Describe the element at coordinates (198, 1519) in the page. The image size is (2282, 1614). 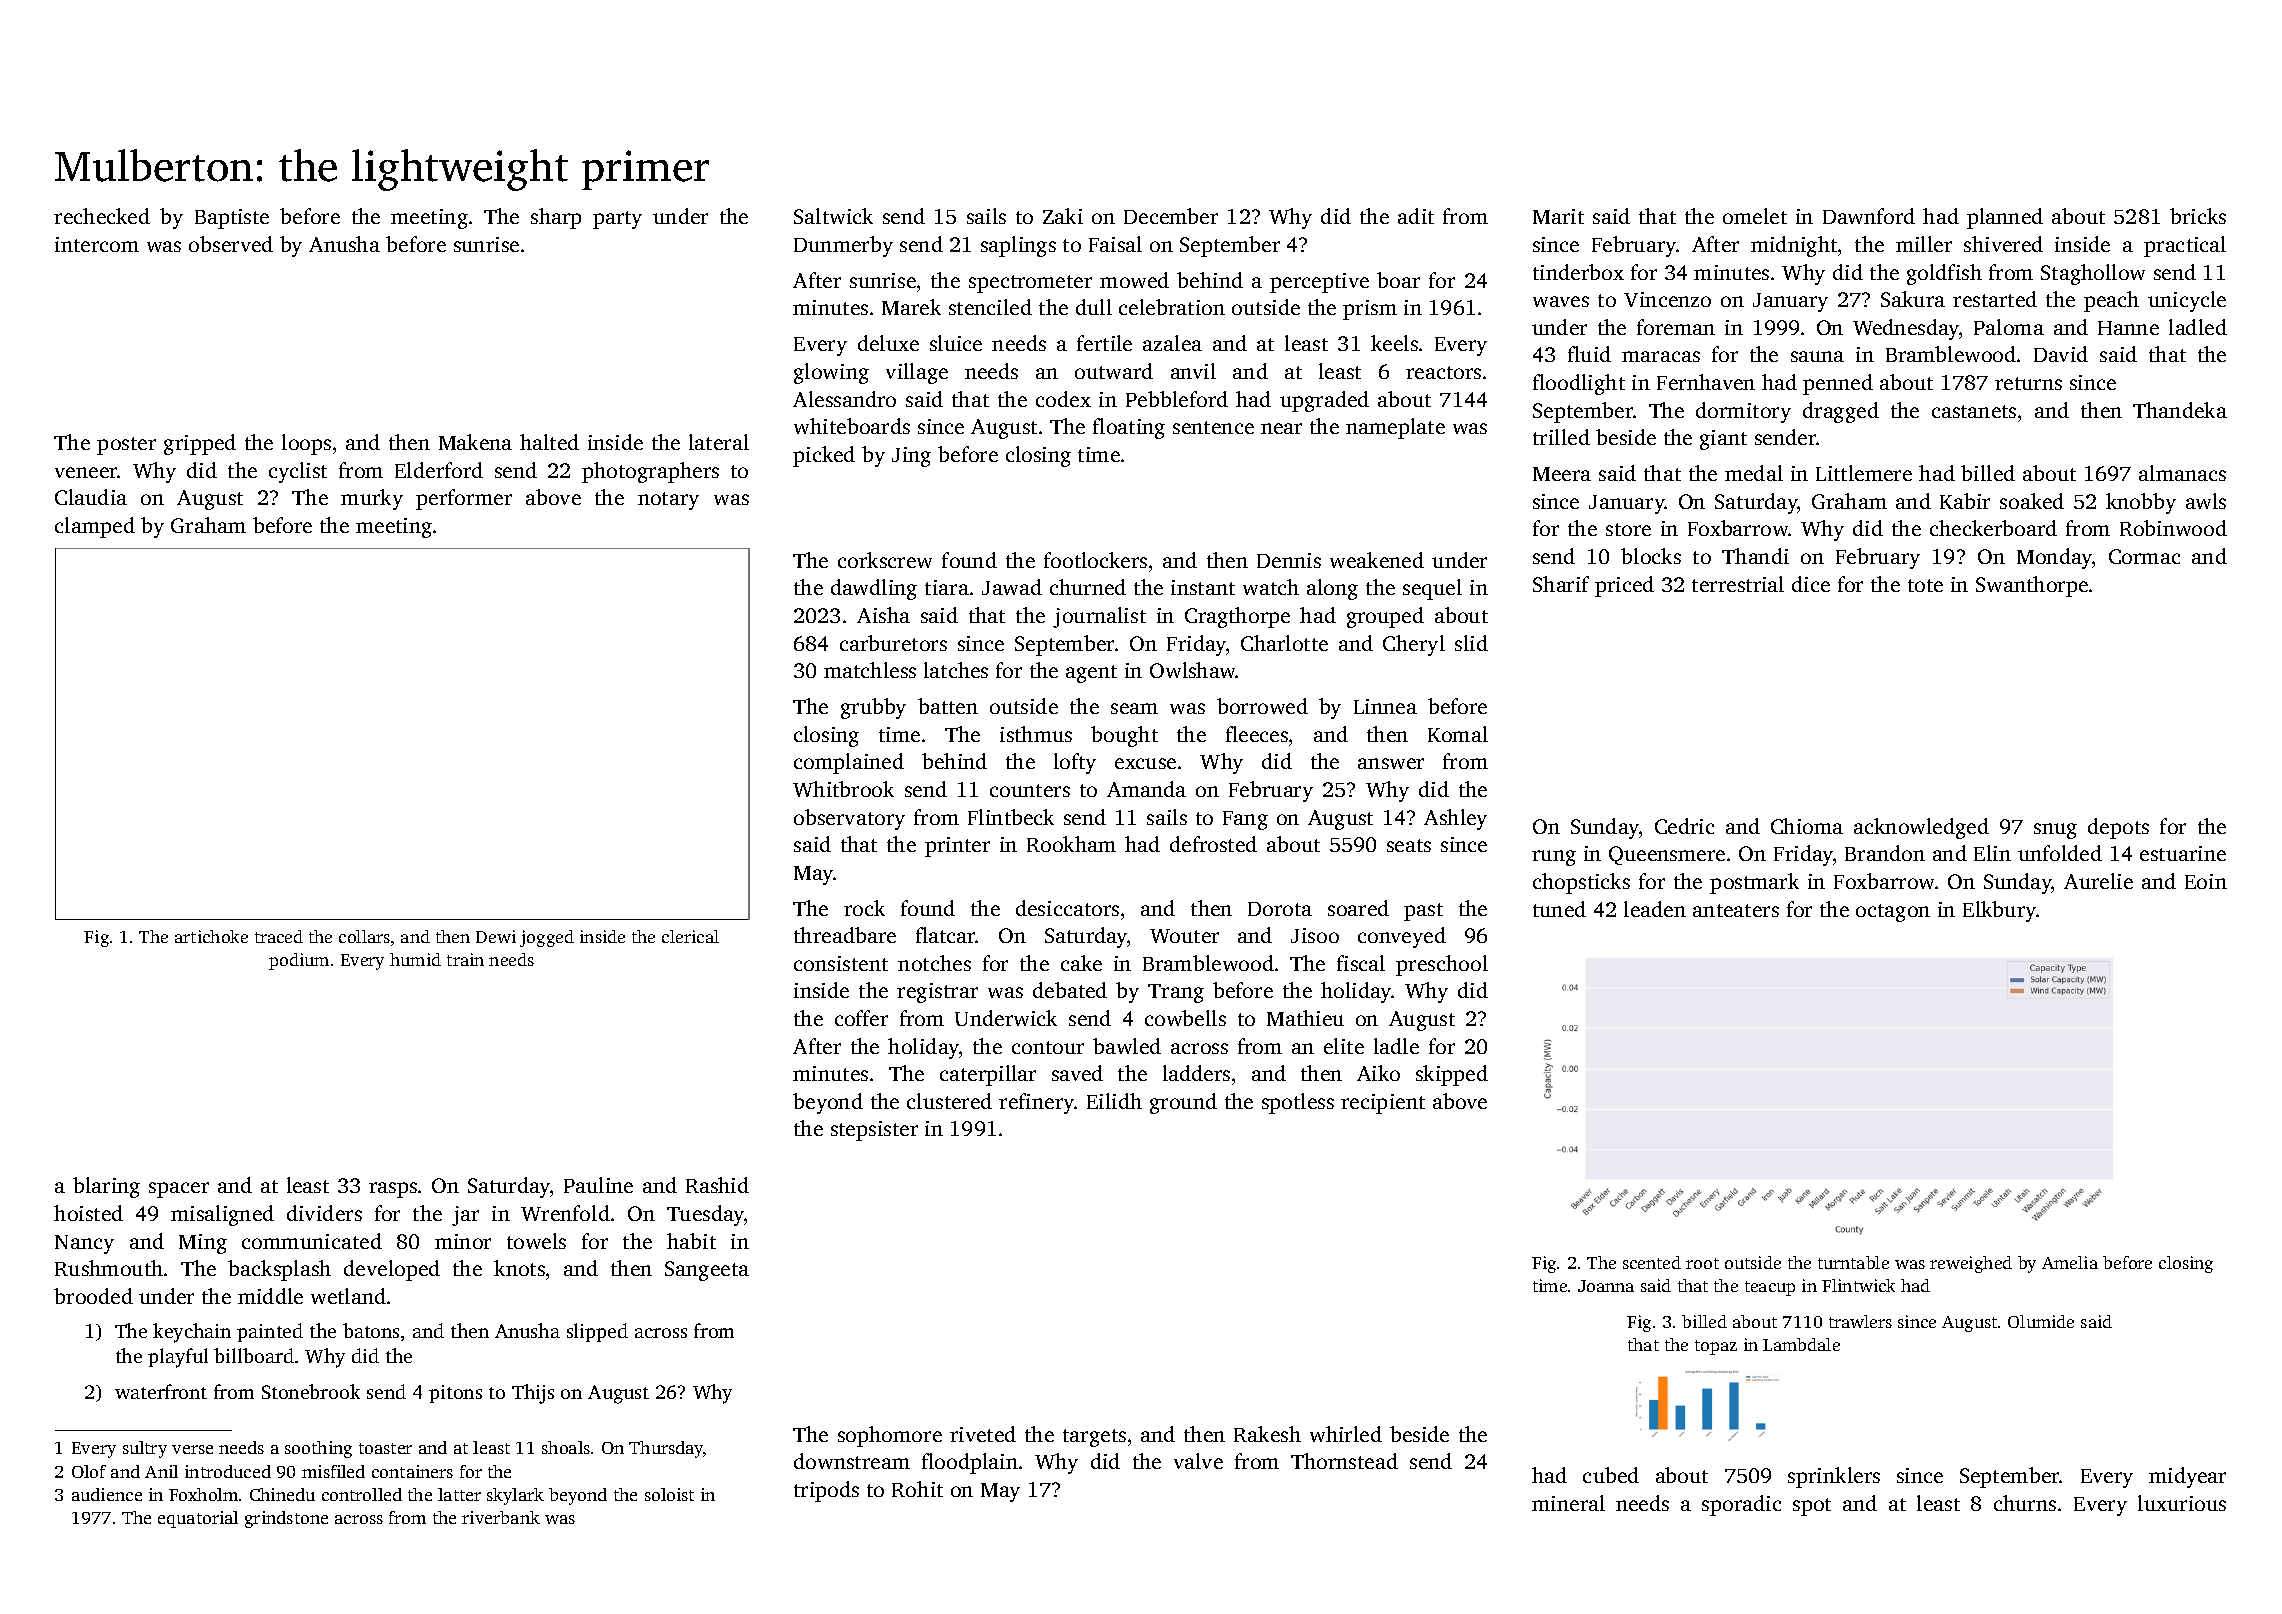
I see `equatorial` at that location.
